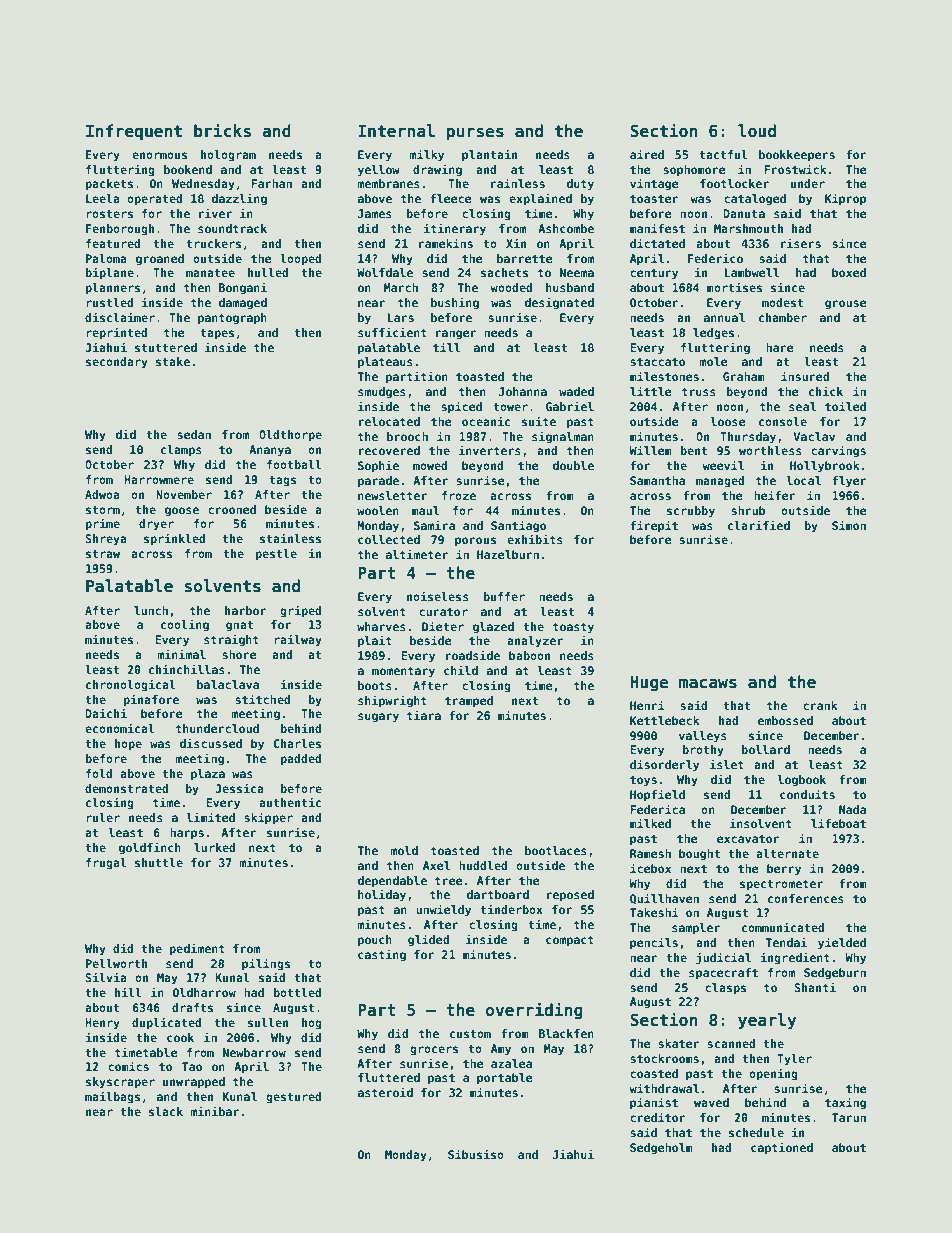 This document has width=952, height=1233. I want to click on sugary, so click(378, 718).
